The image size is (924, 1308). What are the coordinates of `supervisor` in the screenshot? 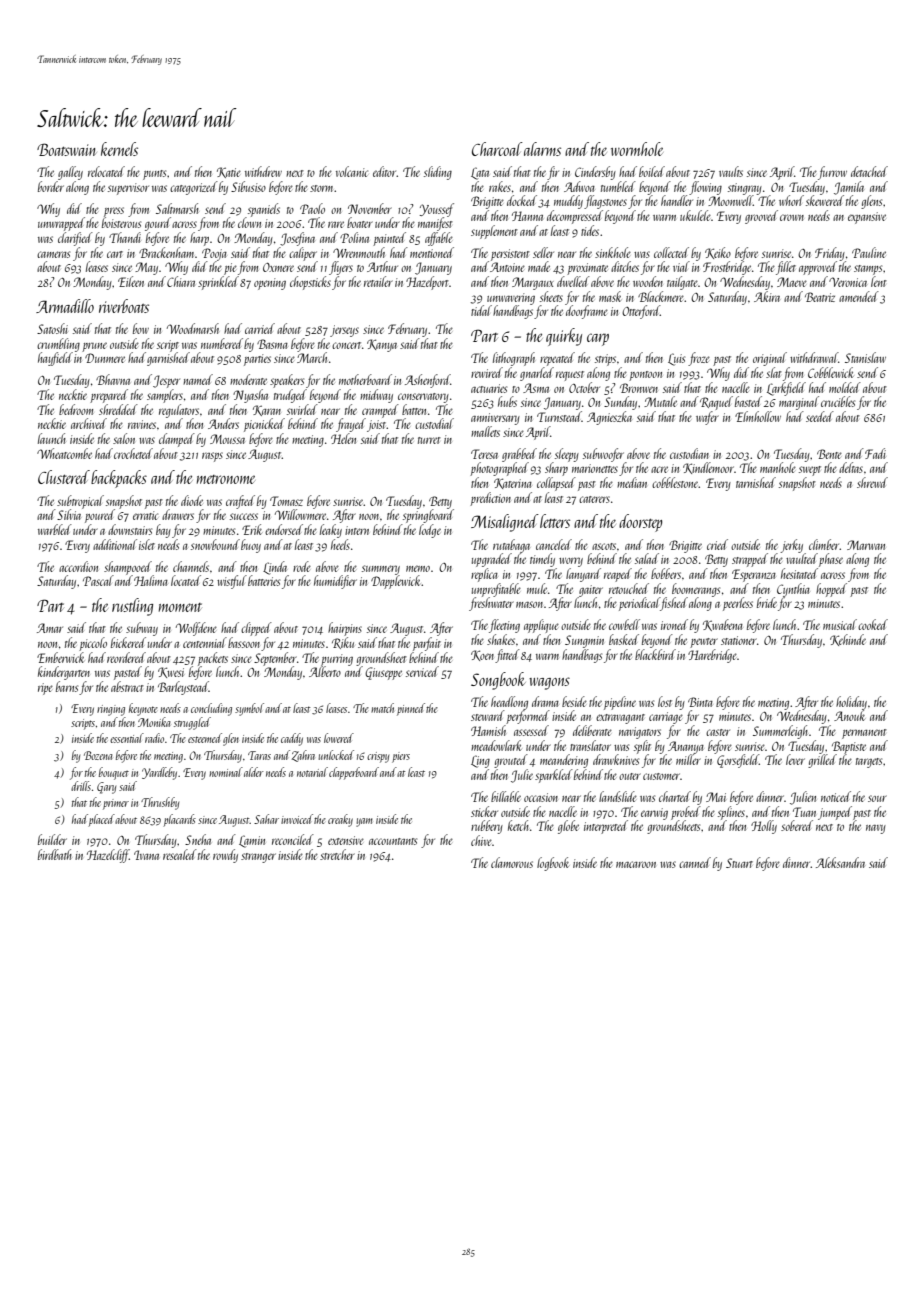 It's located at (128, 189).
